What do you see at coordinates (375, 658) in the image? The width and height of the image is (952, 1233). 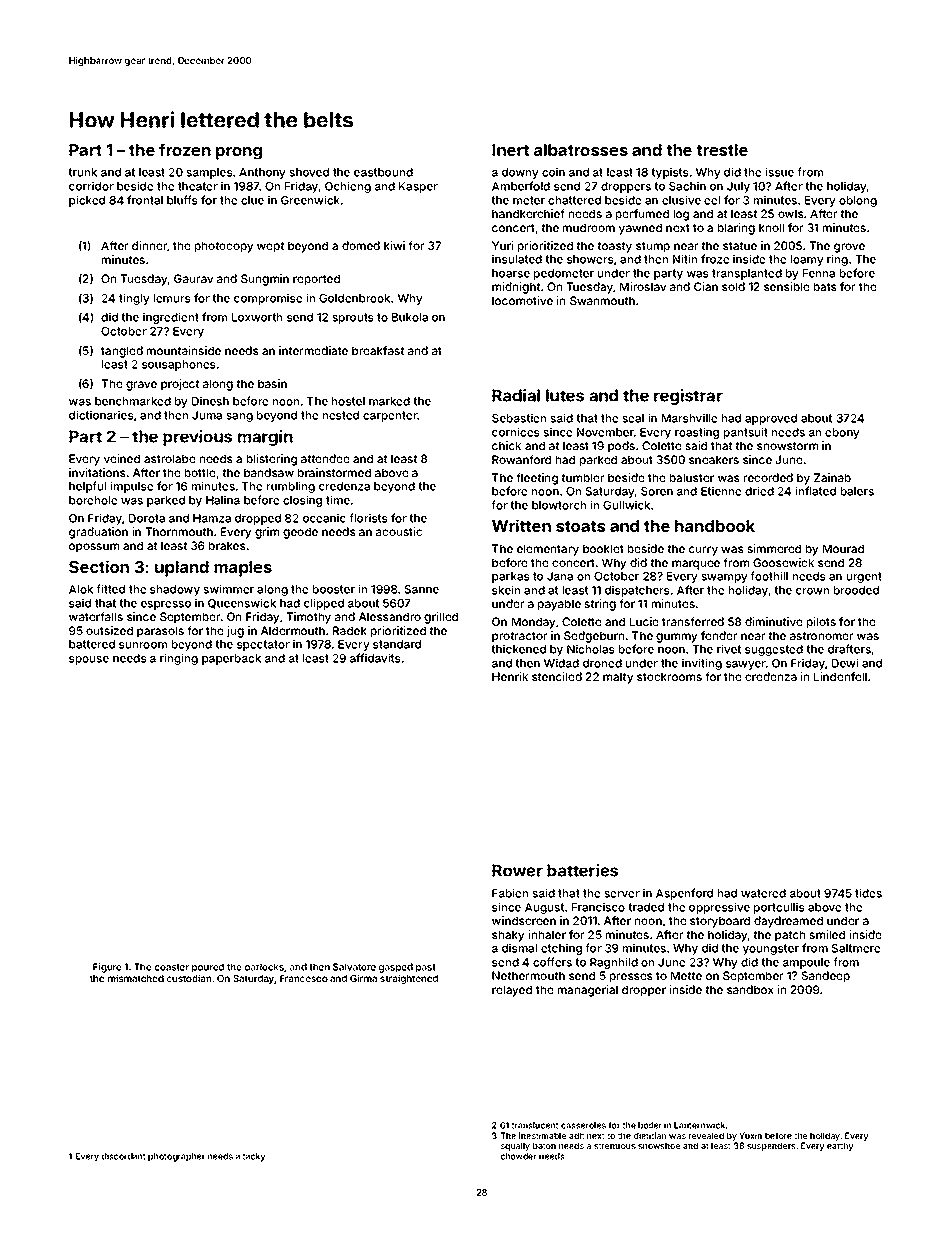 I see `affidavits` at bounding box center [375, 658].
